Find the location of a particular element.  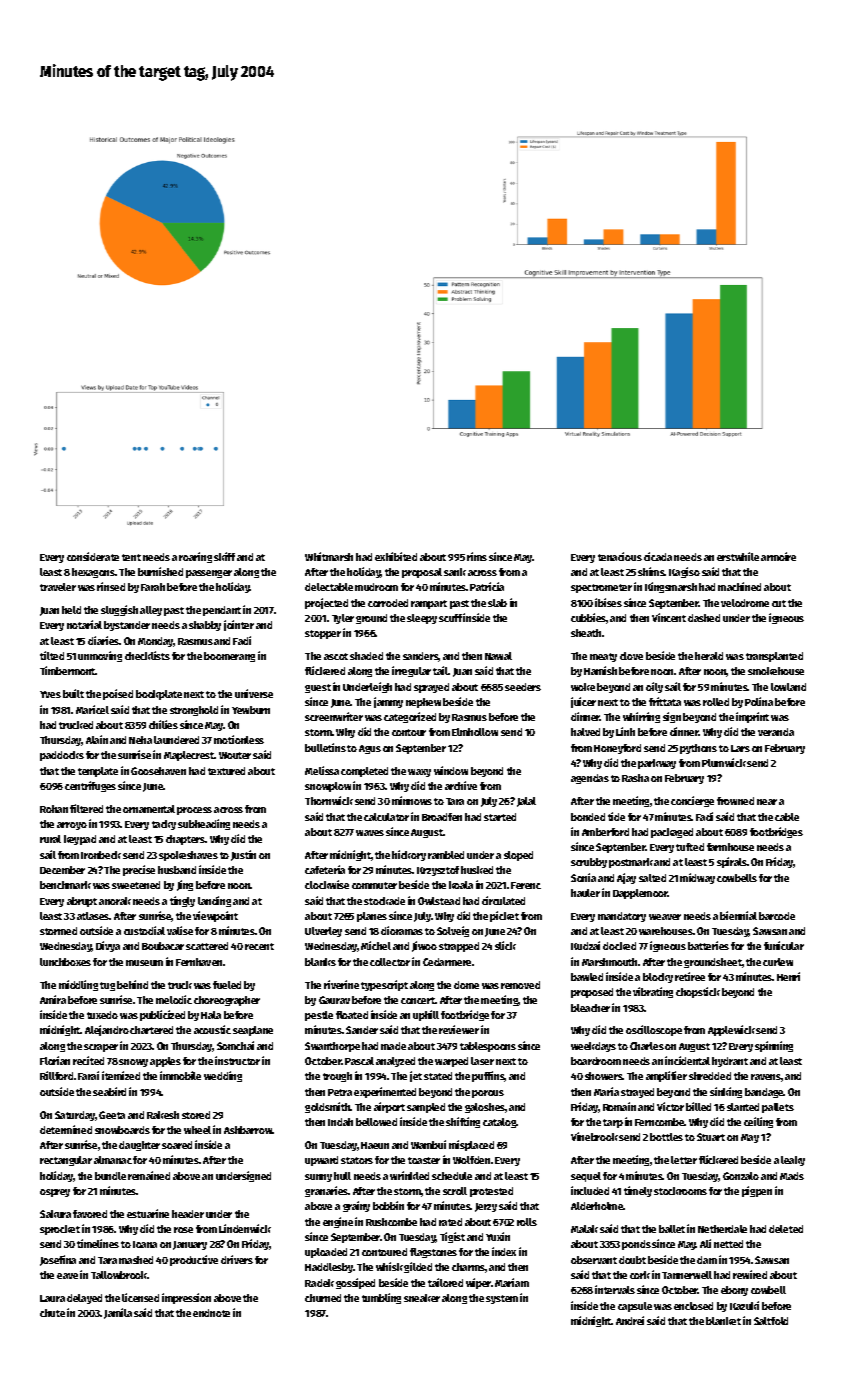

Patricia is located at coordinates (487, 586).
